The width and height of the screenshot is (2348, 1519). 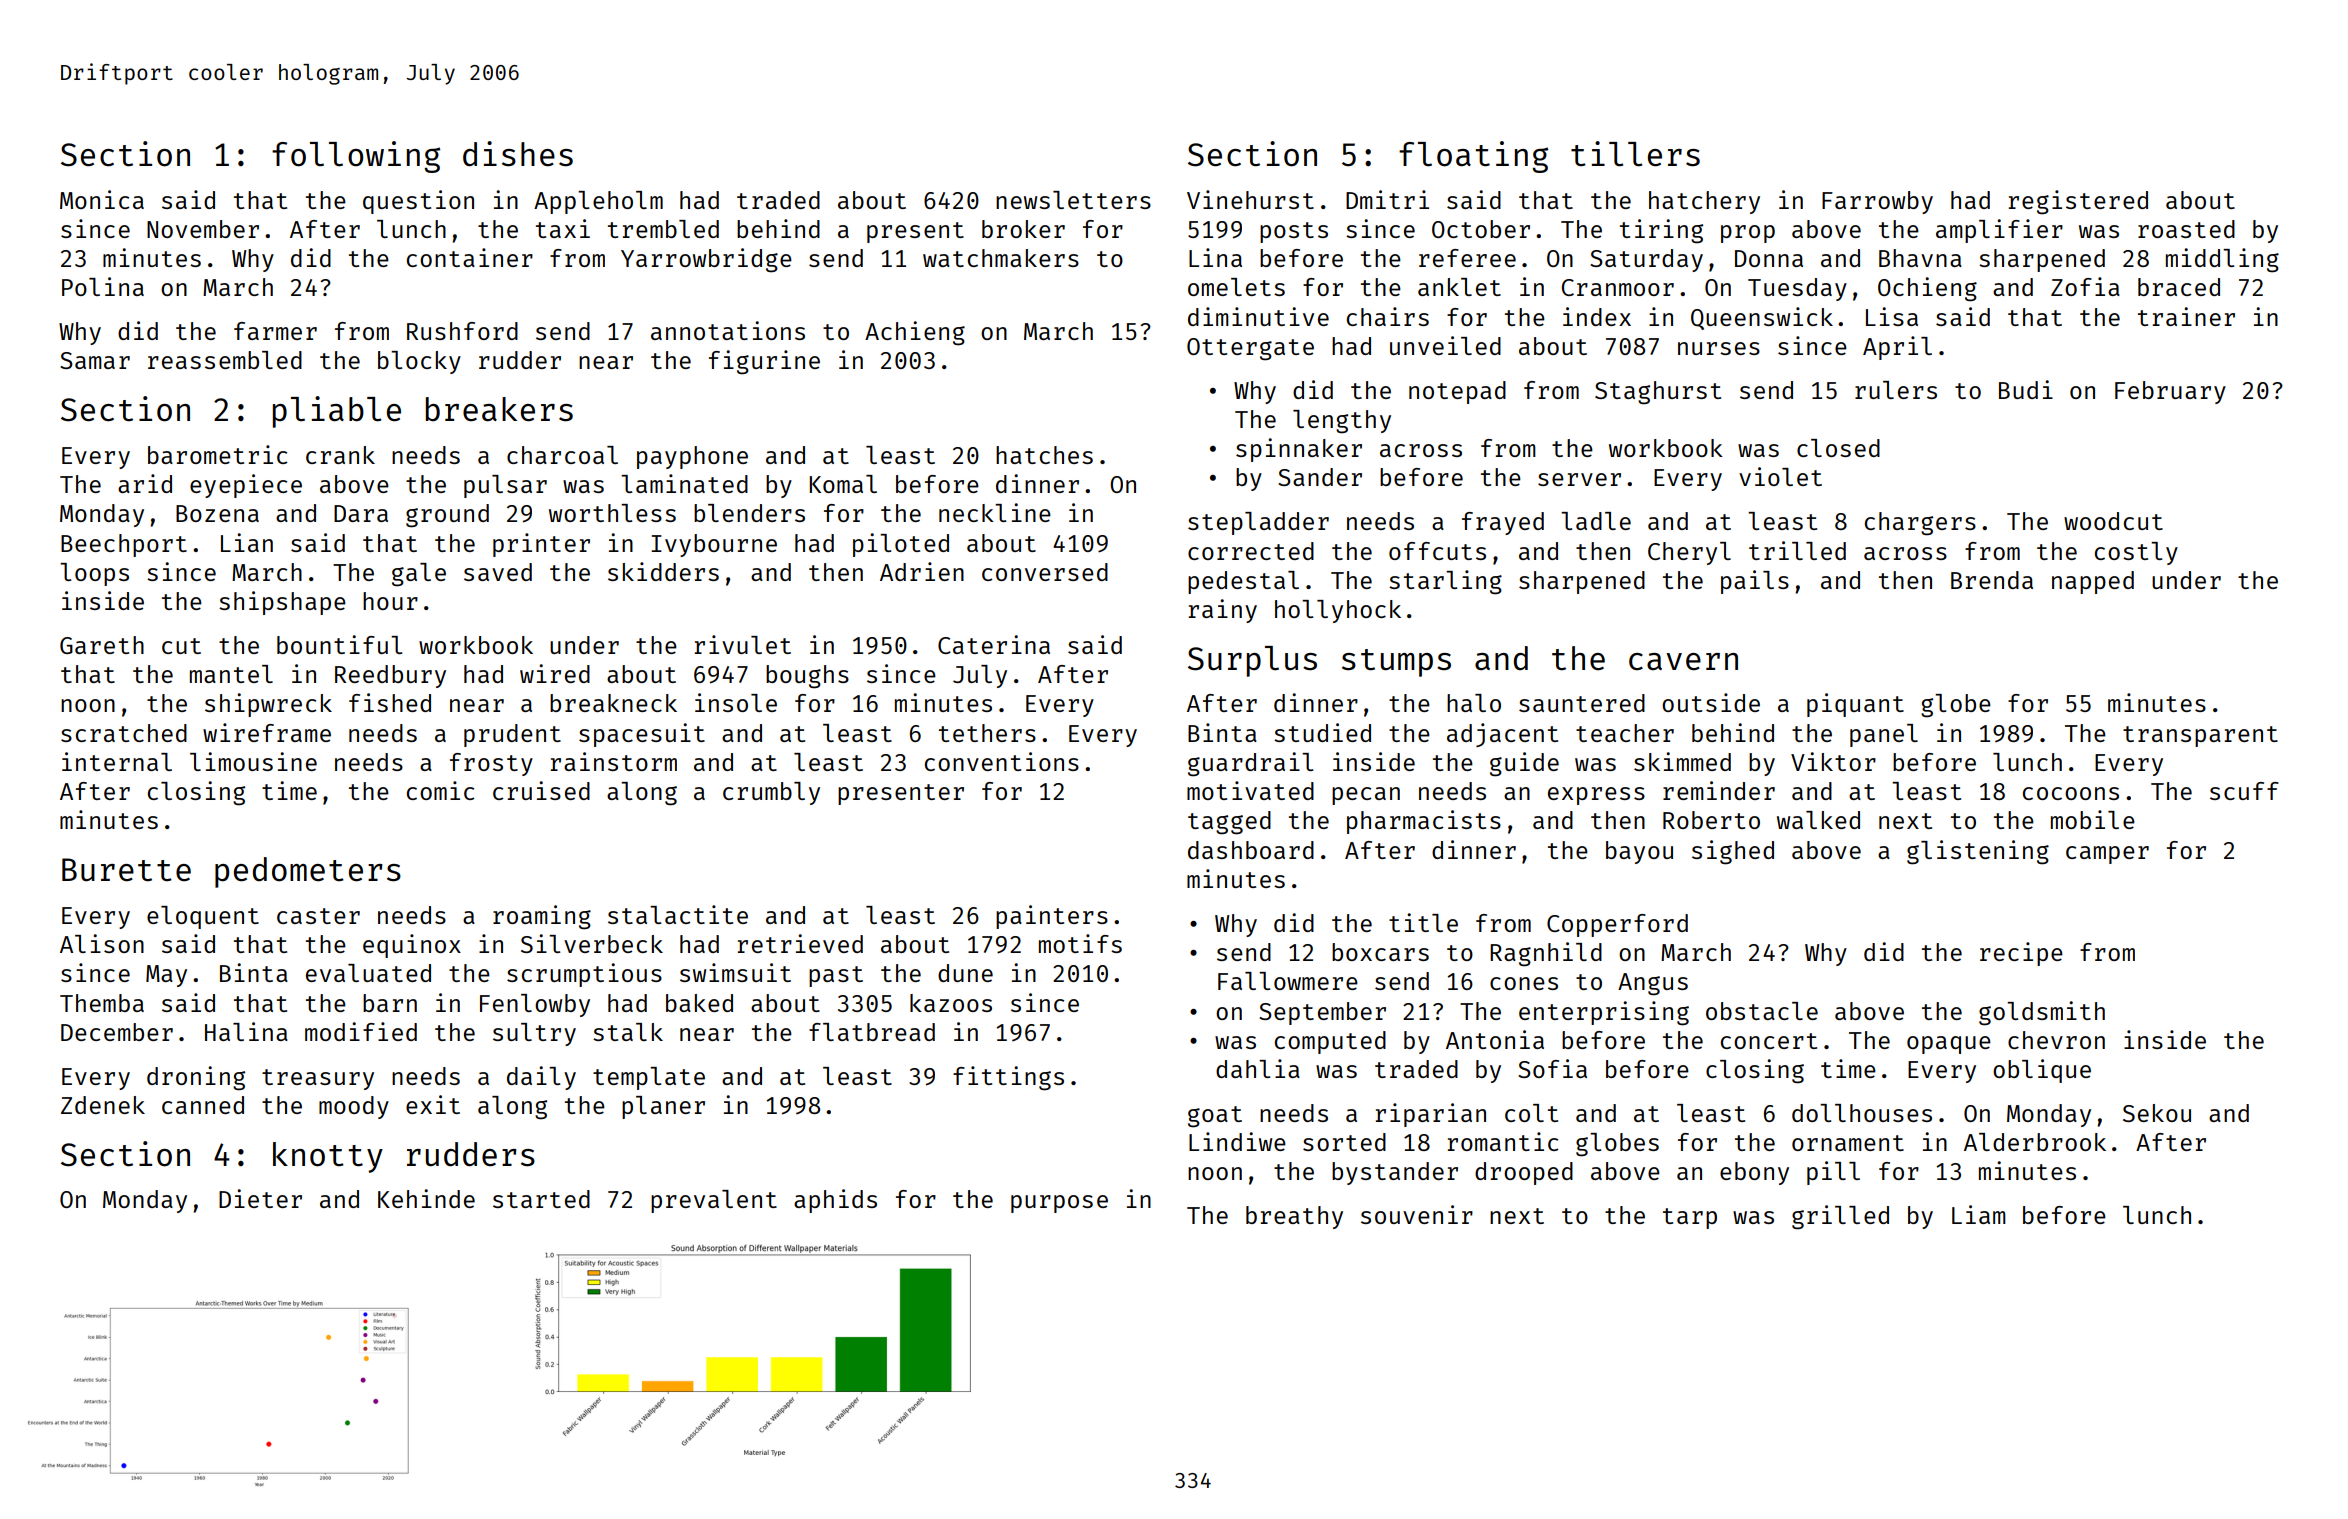 What do you see at coordinates (2035, 1142) in the screenshot?
I see `Alderbrook` at bounding box center [2035, 1142].
